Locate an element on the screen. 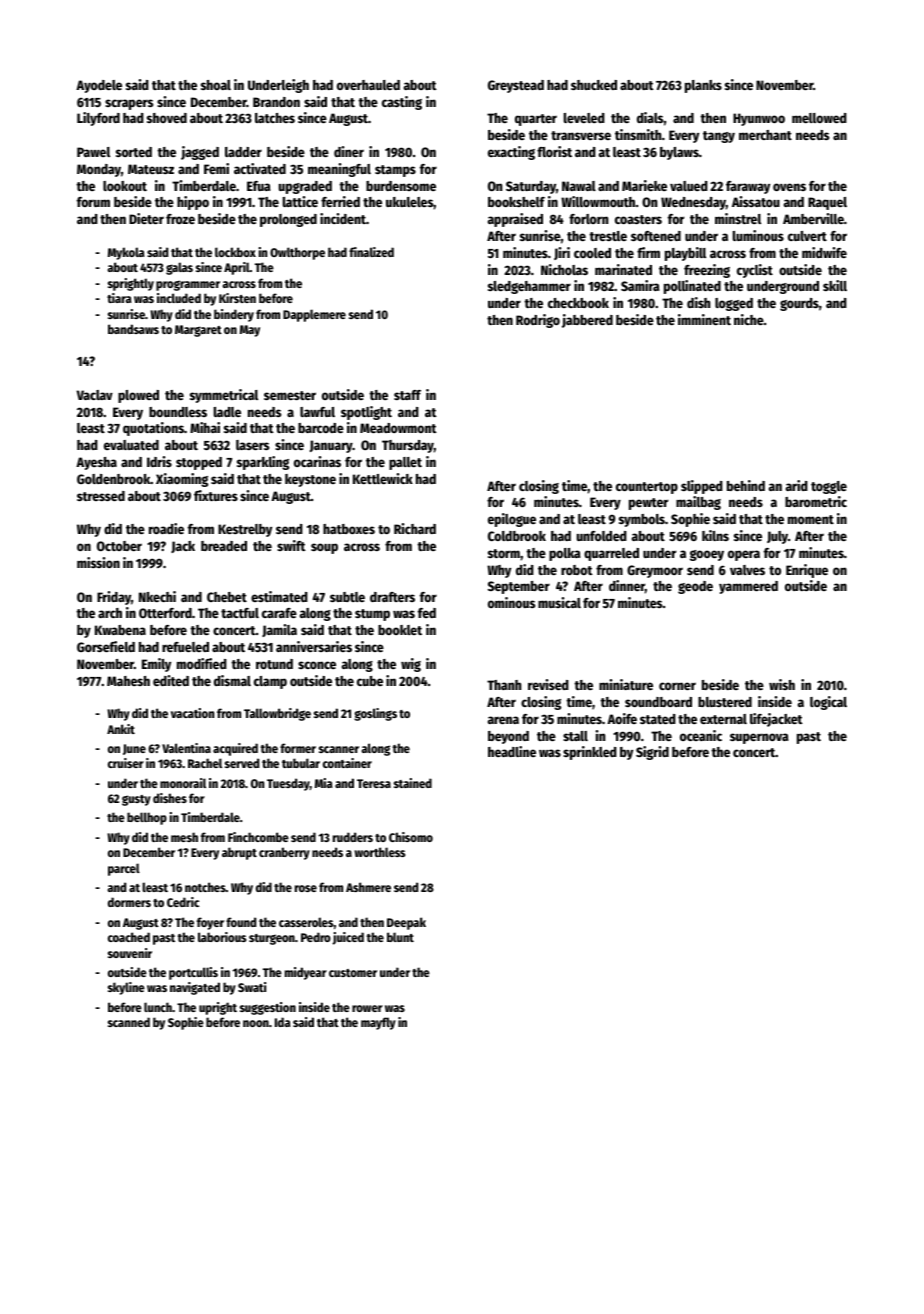 The height and width of the screenshot is (1314, 924). cruiser is located at coordinates (126, 763).
